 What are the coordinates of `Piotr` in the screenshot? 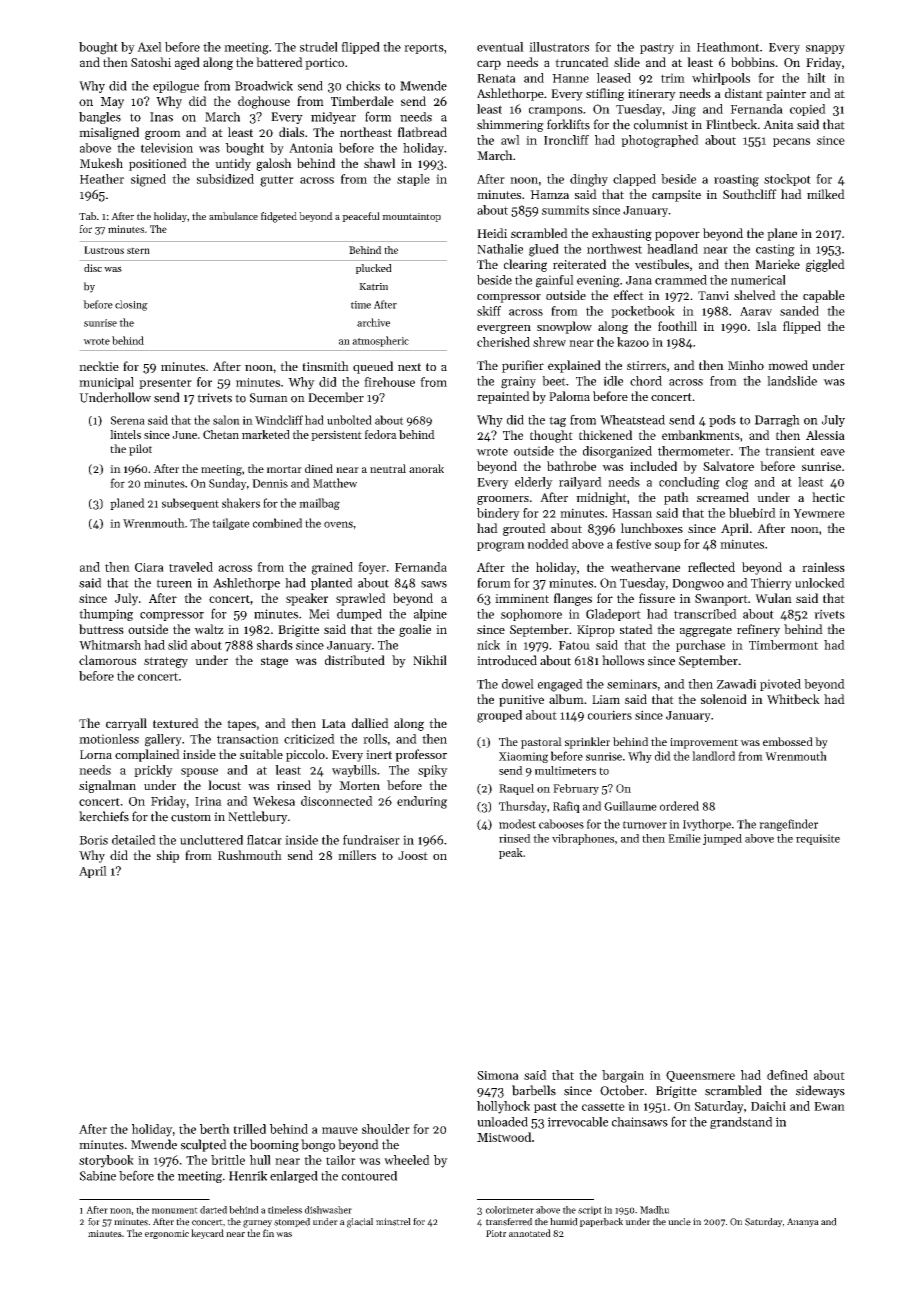 It's located at (496, 1233).
